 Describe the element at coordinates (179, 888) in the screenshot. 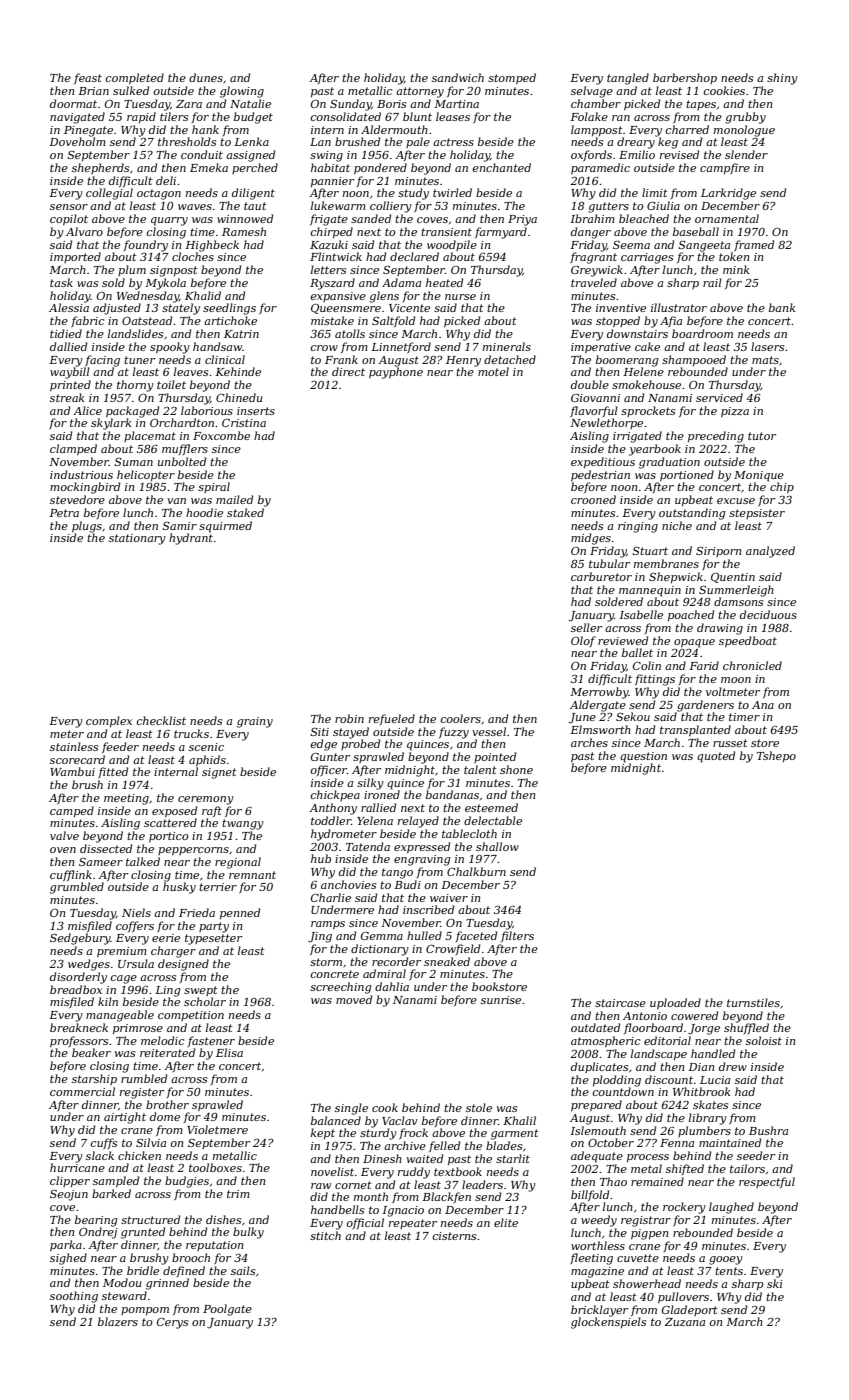

I see `husky` at that location.
